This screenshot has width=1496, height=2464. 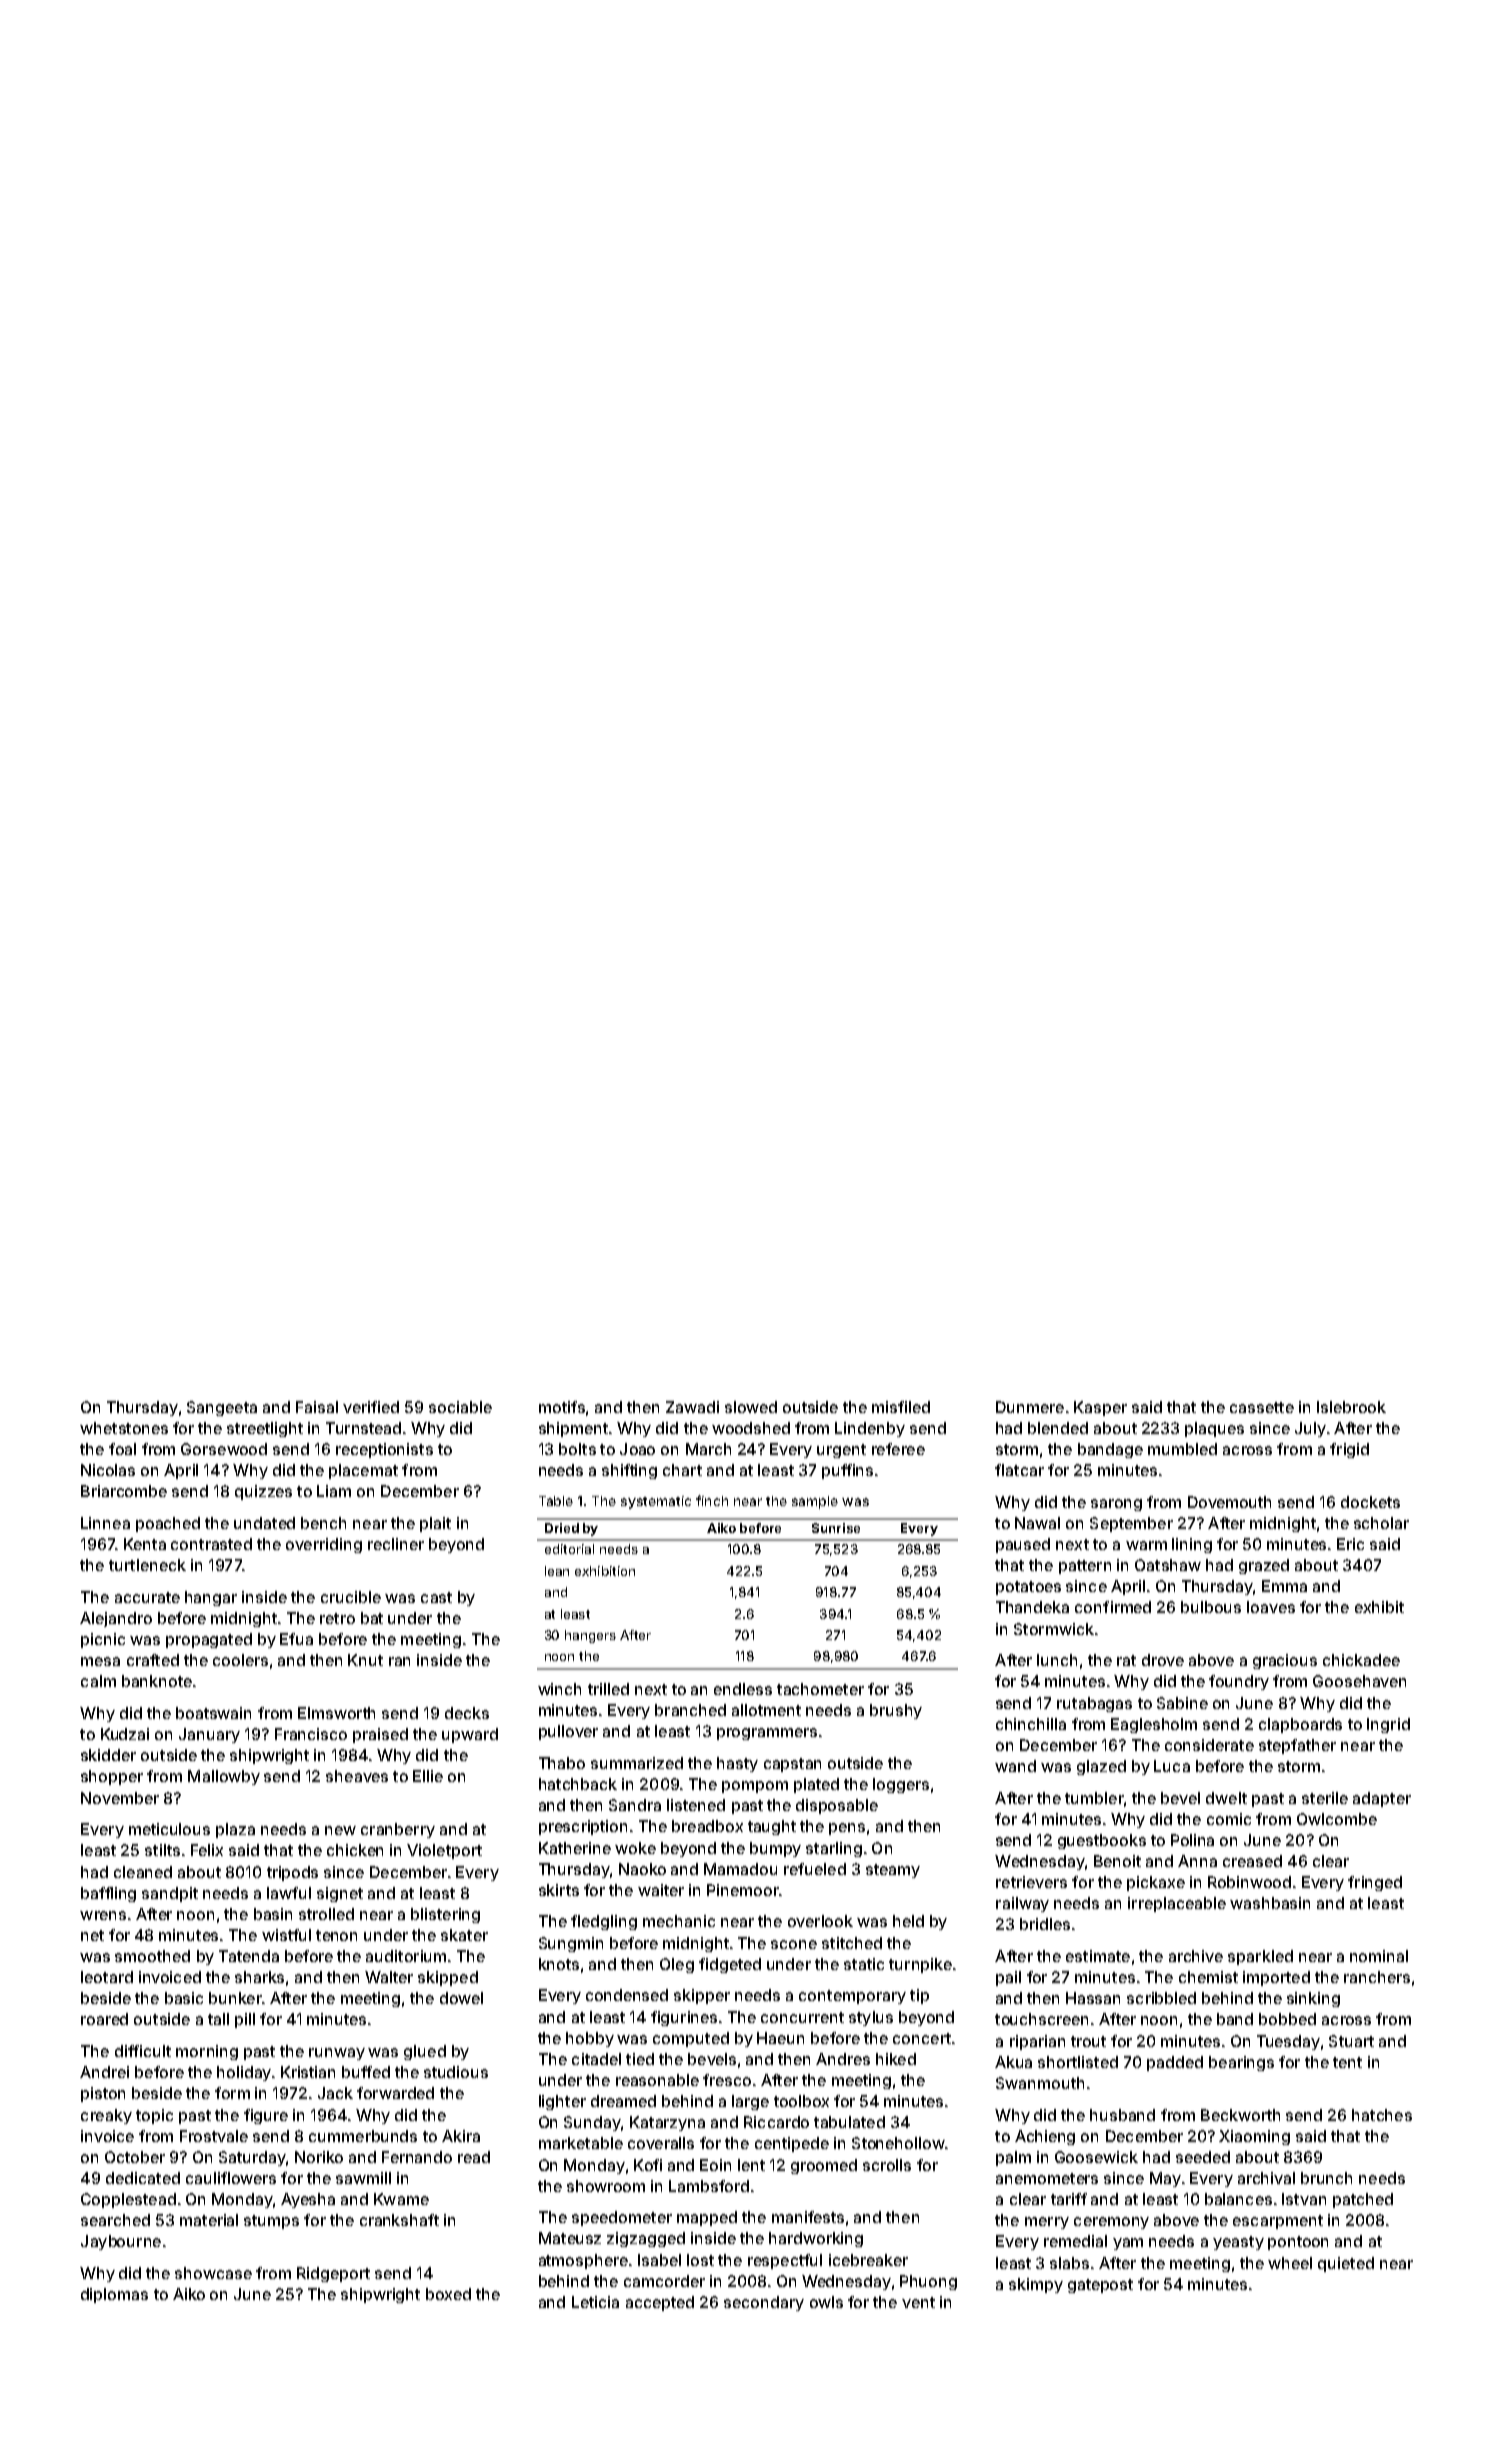 What do you see at coordinates (114, 2295) in the screenshot?
I see `diplomas` at bounding box center [114, 2295].
